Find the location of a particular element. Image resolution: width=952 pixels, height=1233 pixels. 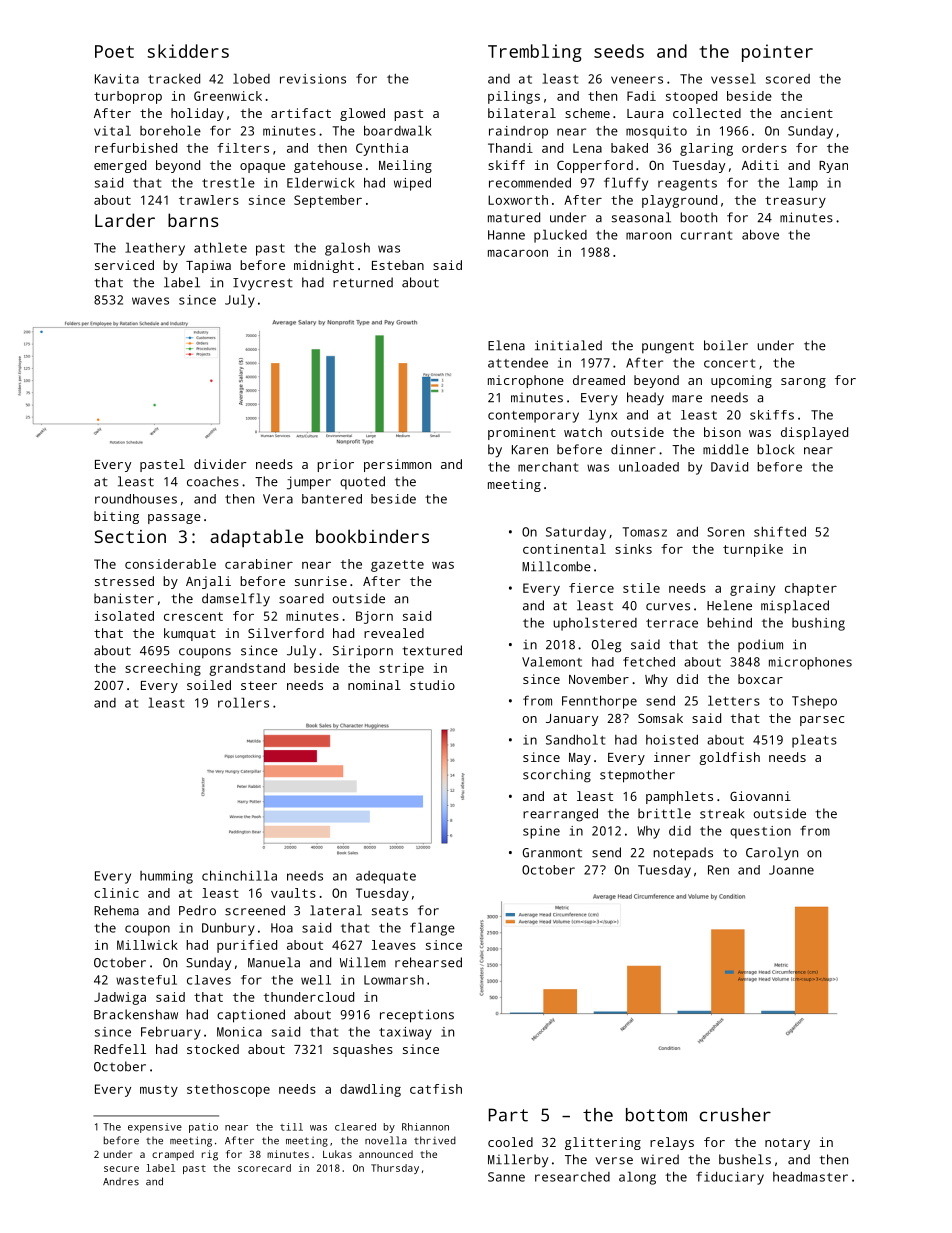

scorecard is located at coordinates (264, 1168).
